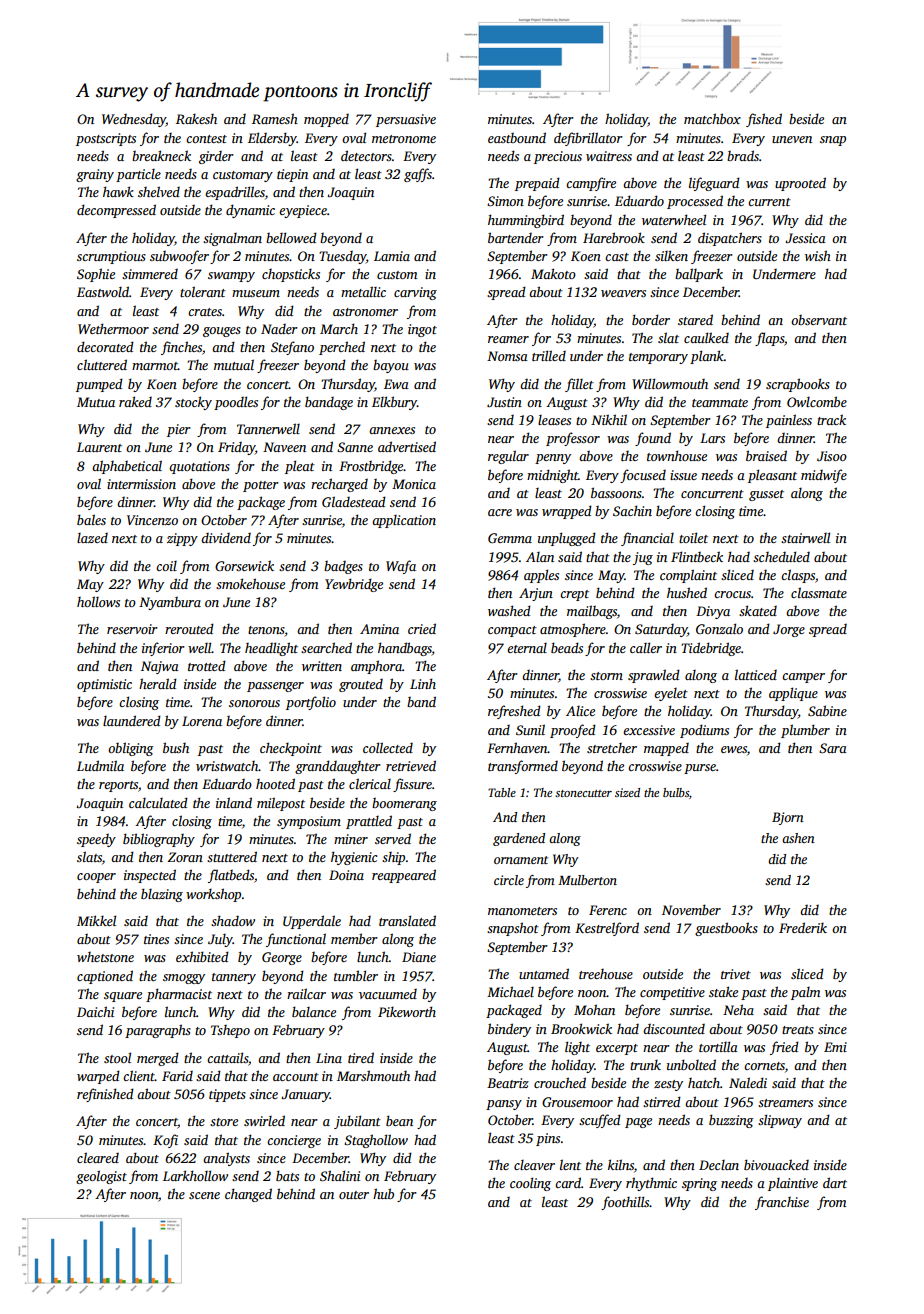 This screenshot has width=924, height=1314. What do you see at coordinates (792, 139) in the screenshot?
I see `uneven` at bounding box center [792, 139].
